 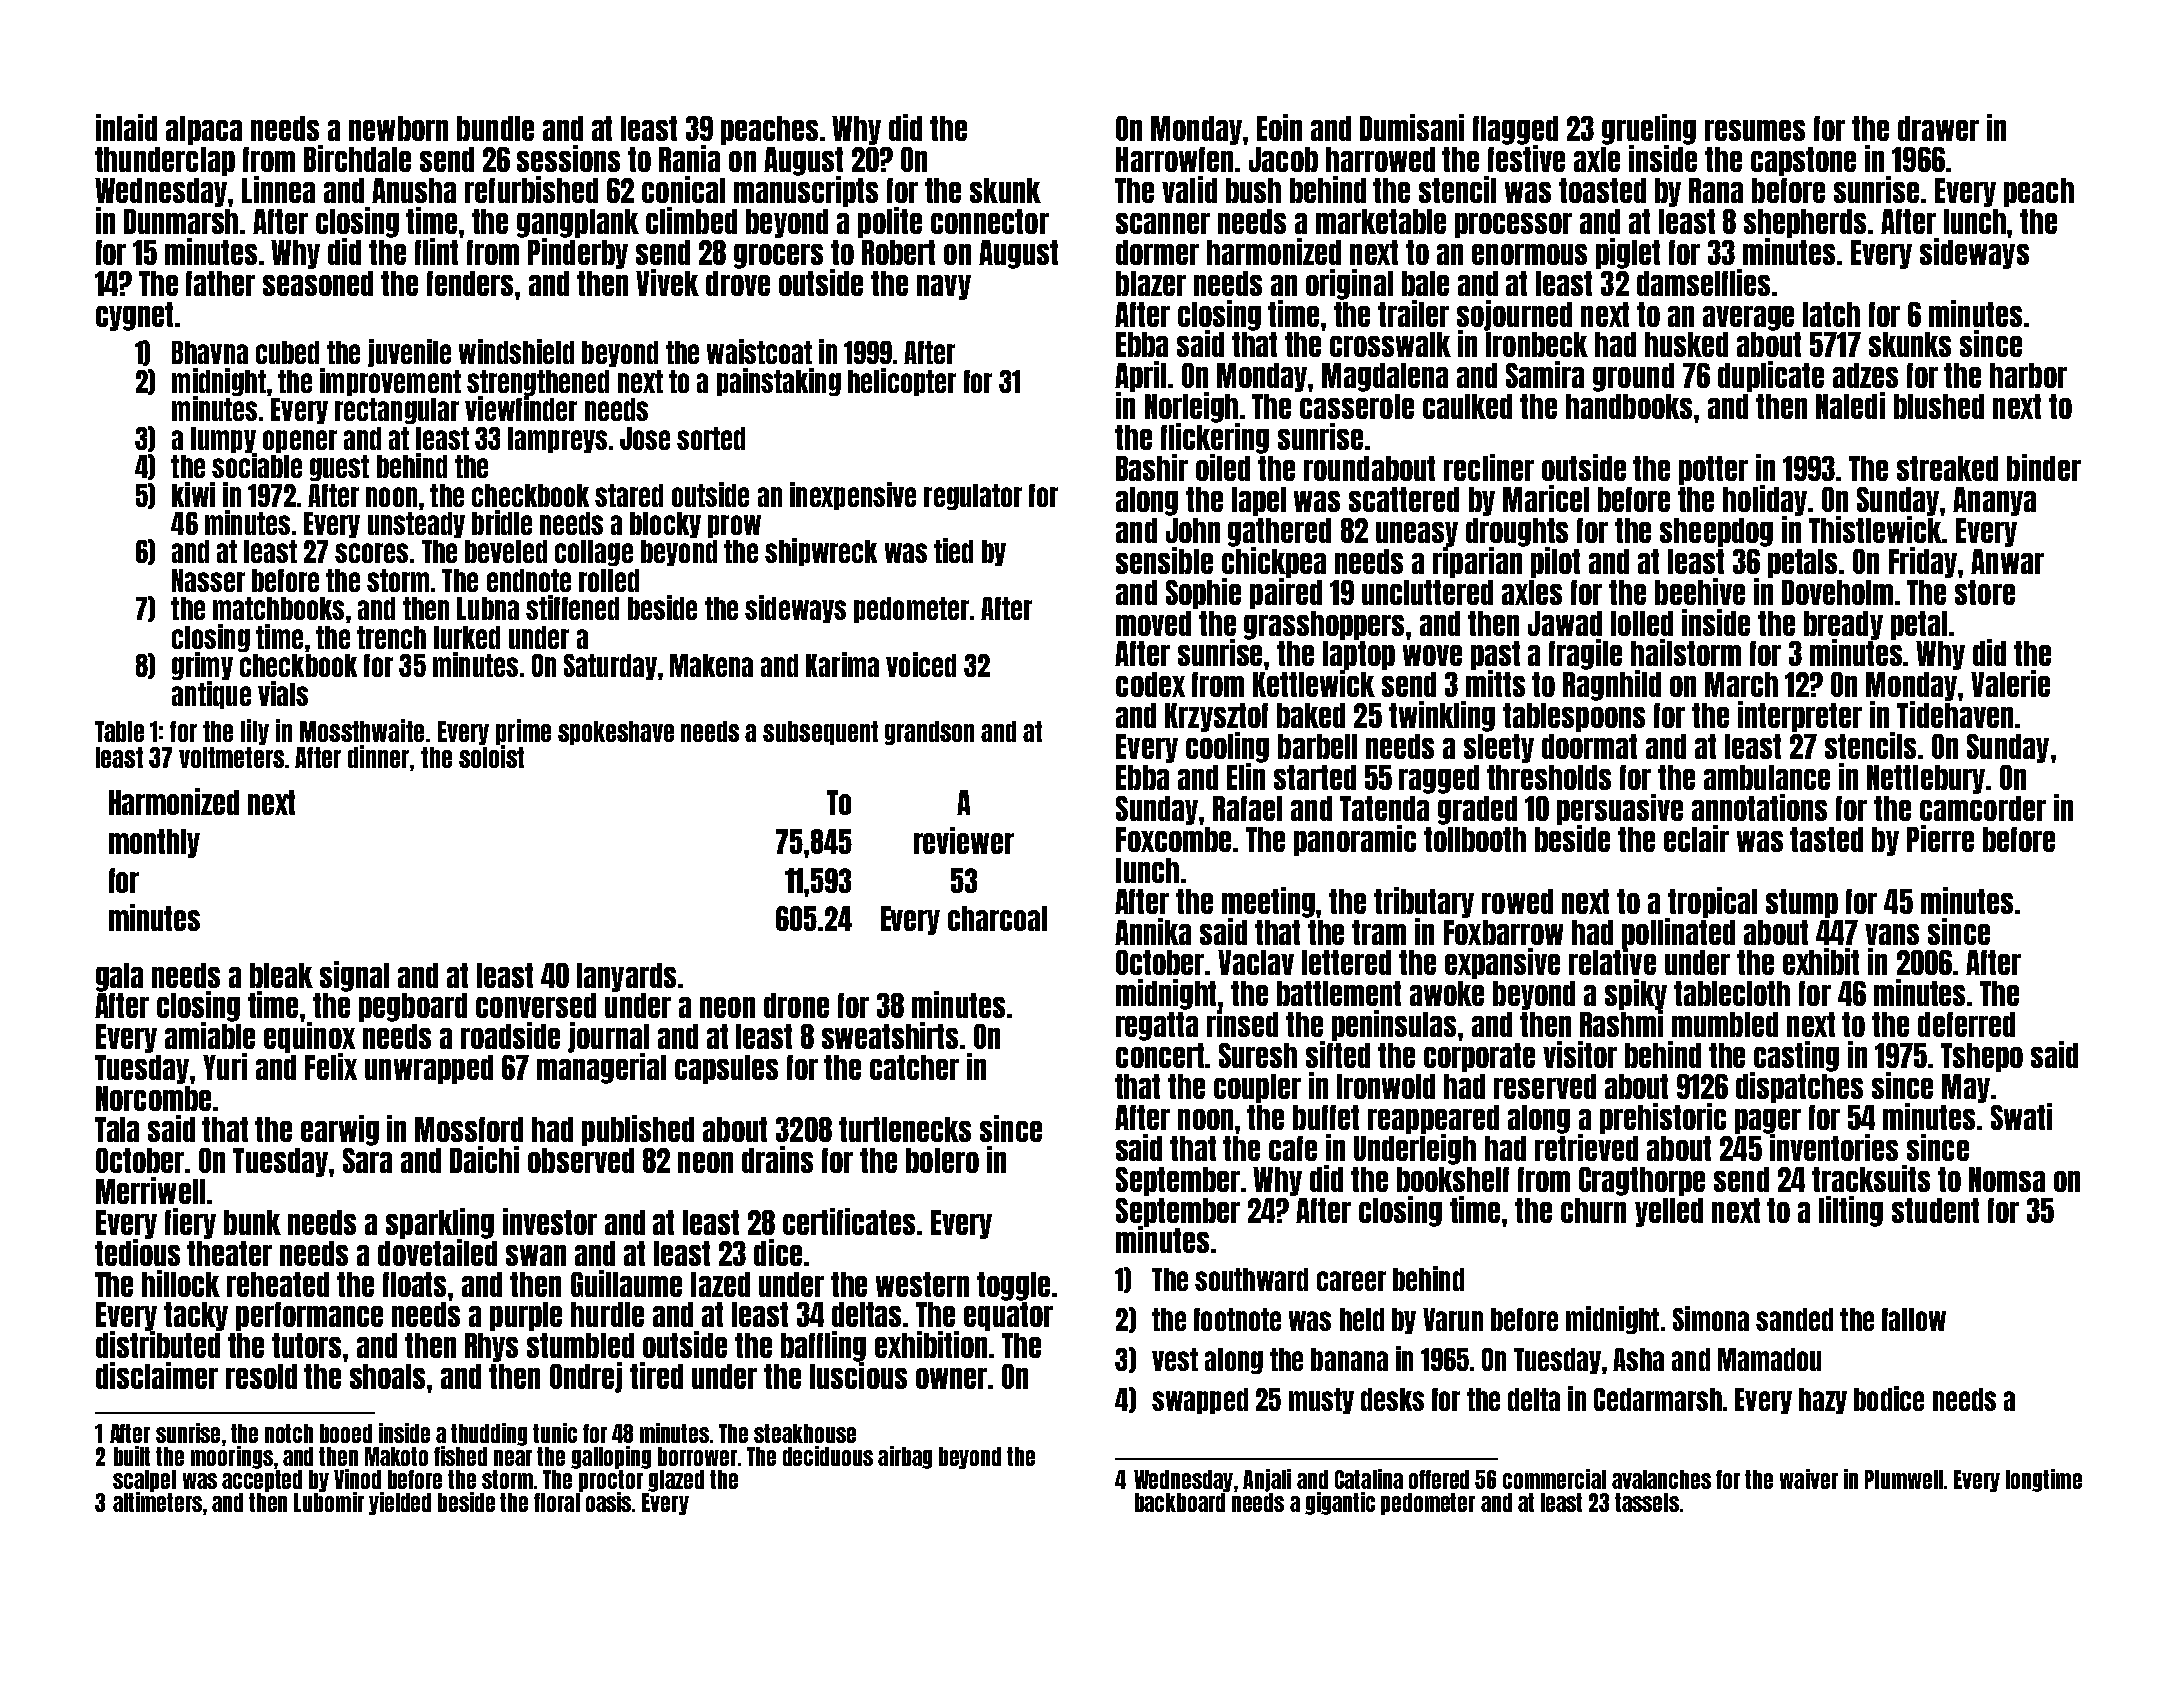 I want to click on managerial, so click(x=601, y=1068).
